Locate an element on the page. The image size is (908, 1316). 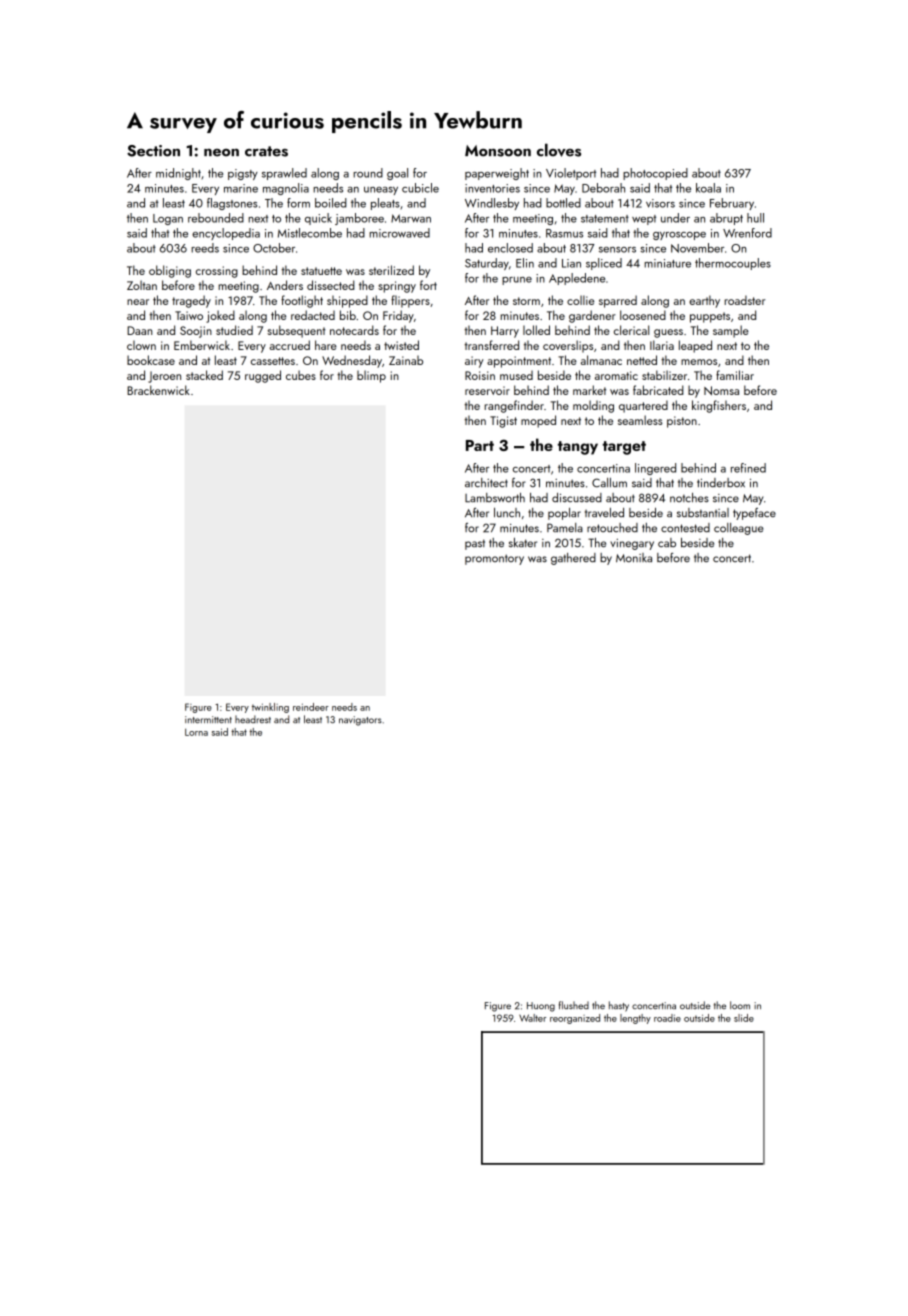
Rasmus is located at coordinates (564, 233).
